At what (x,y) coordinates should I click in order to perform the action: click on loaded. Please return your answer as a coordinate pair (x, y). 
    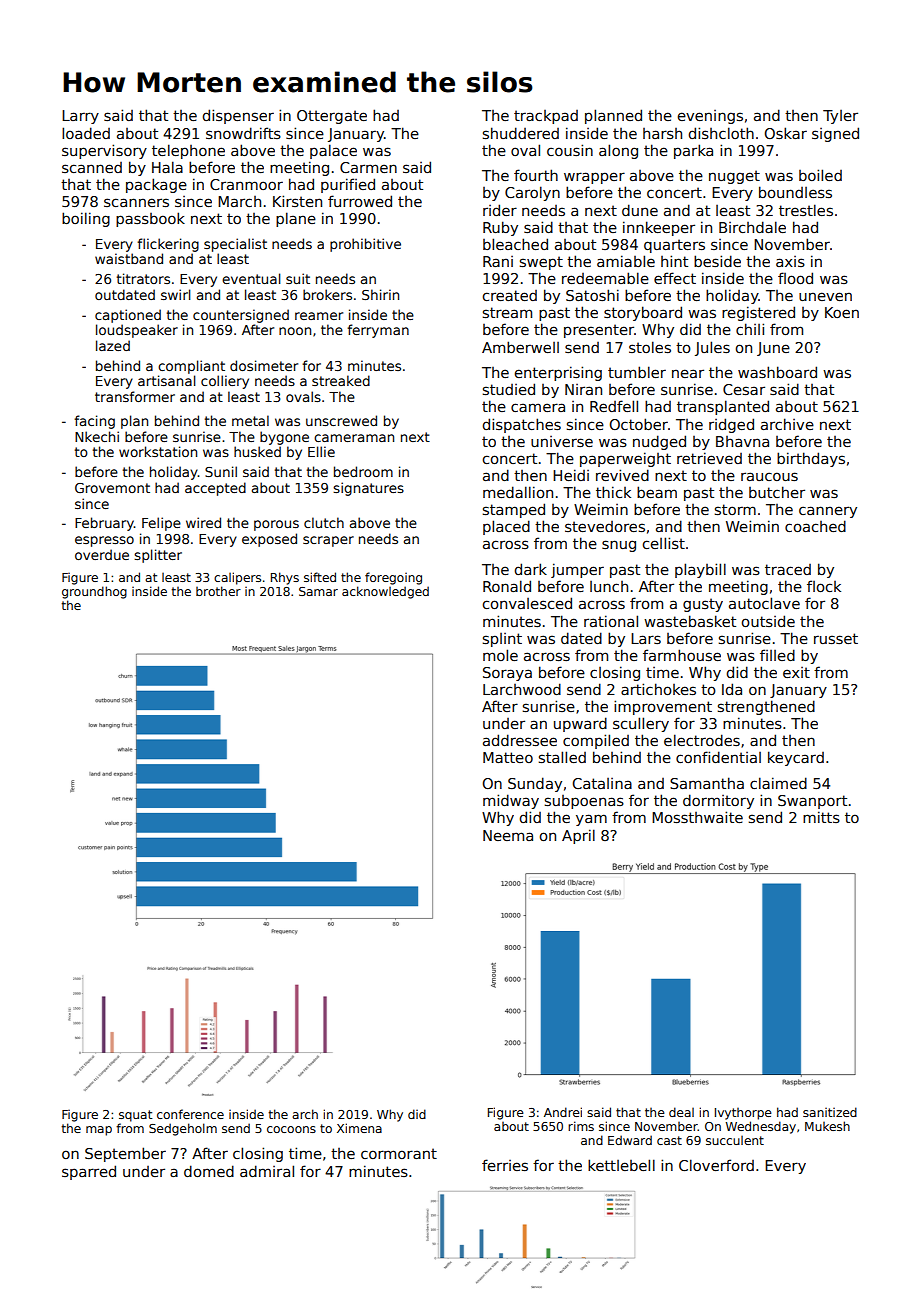
    Looking at the image, I should click on (86, 133).
